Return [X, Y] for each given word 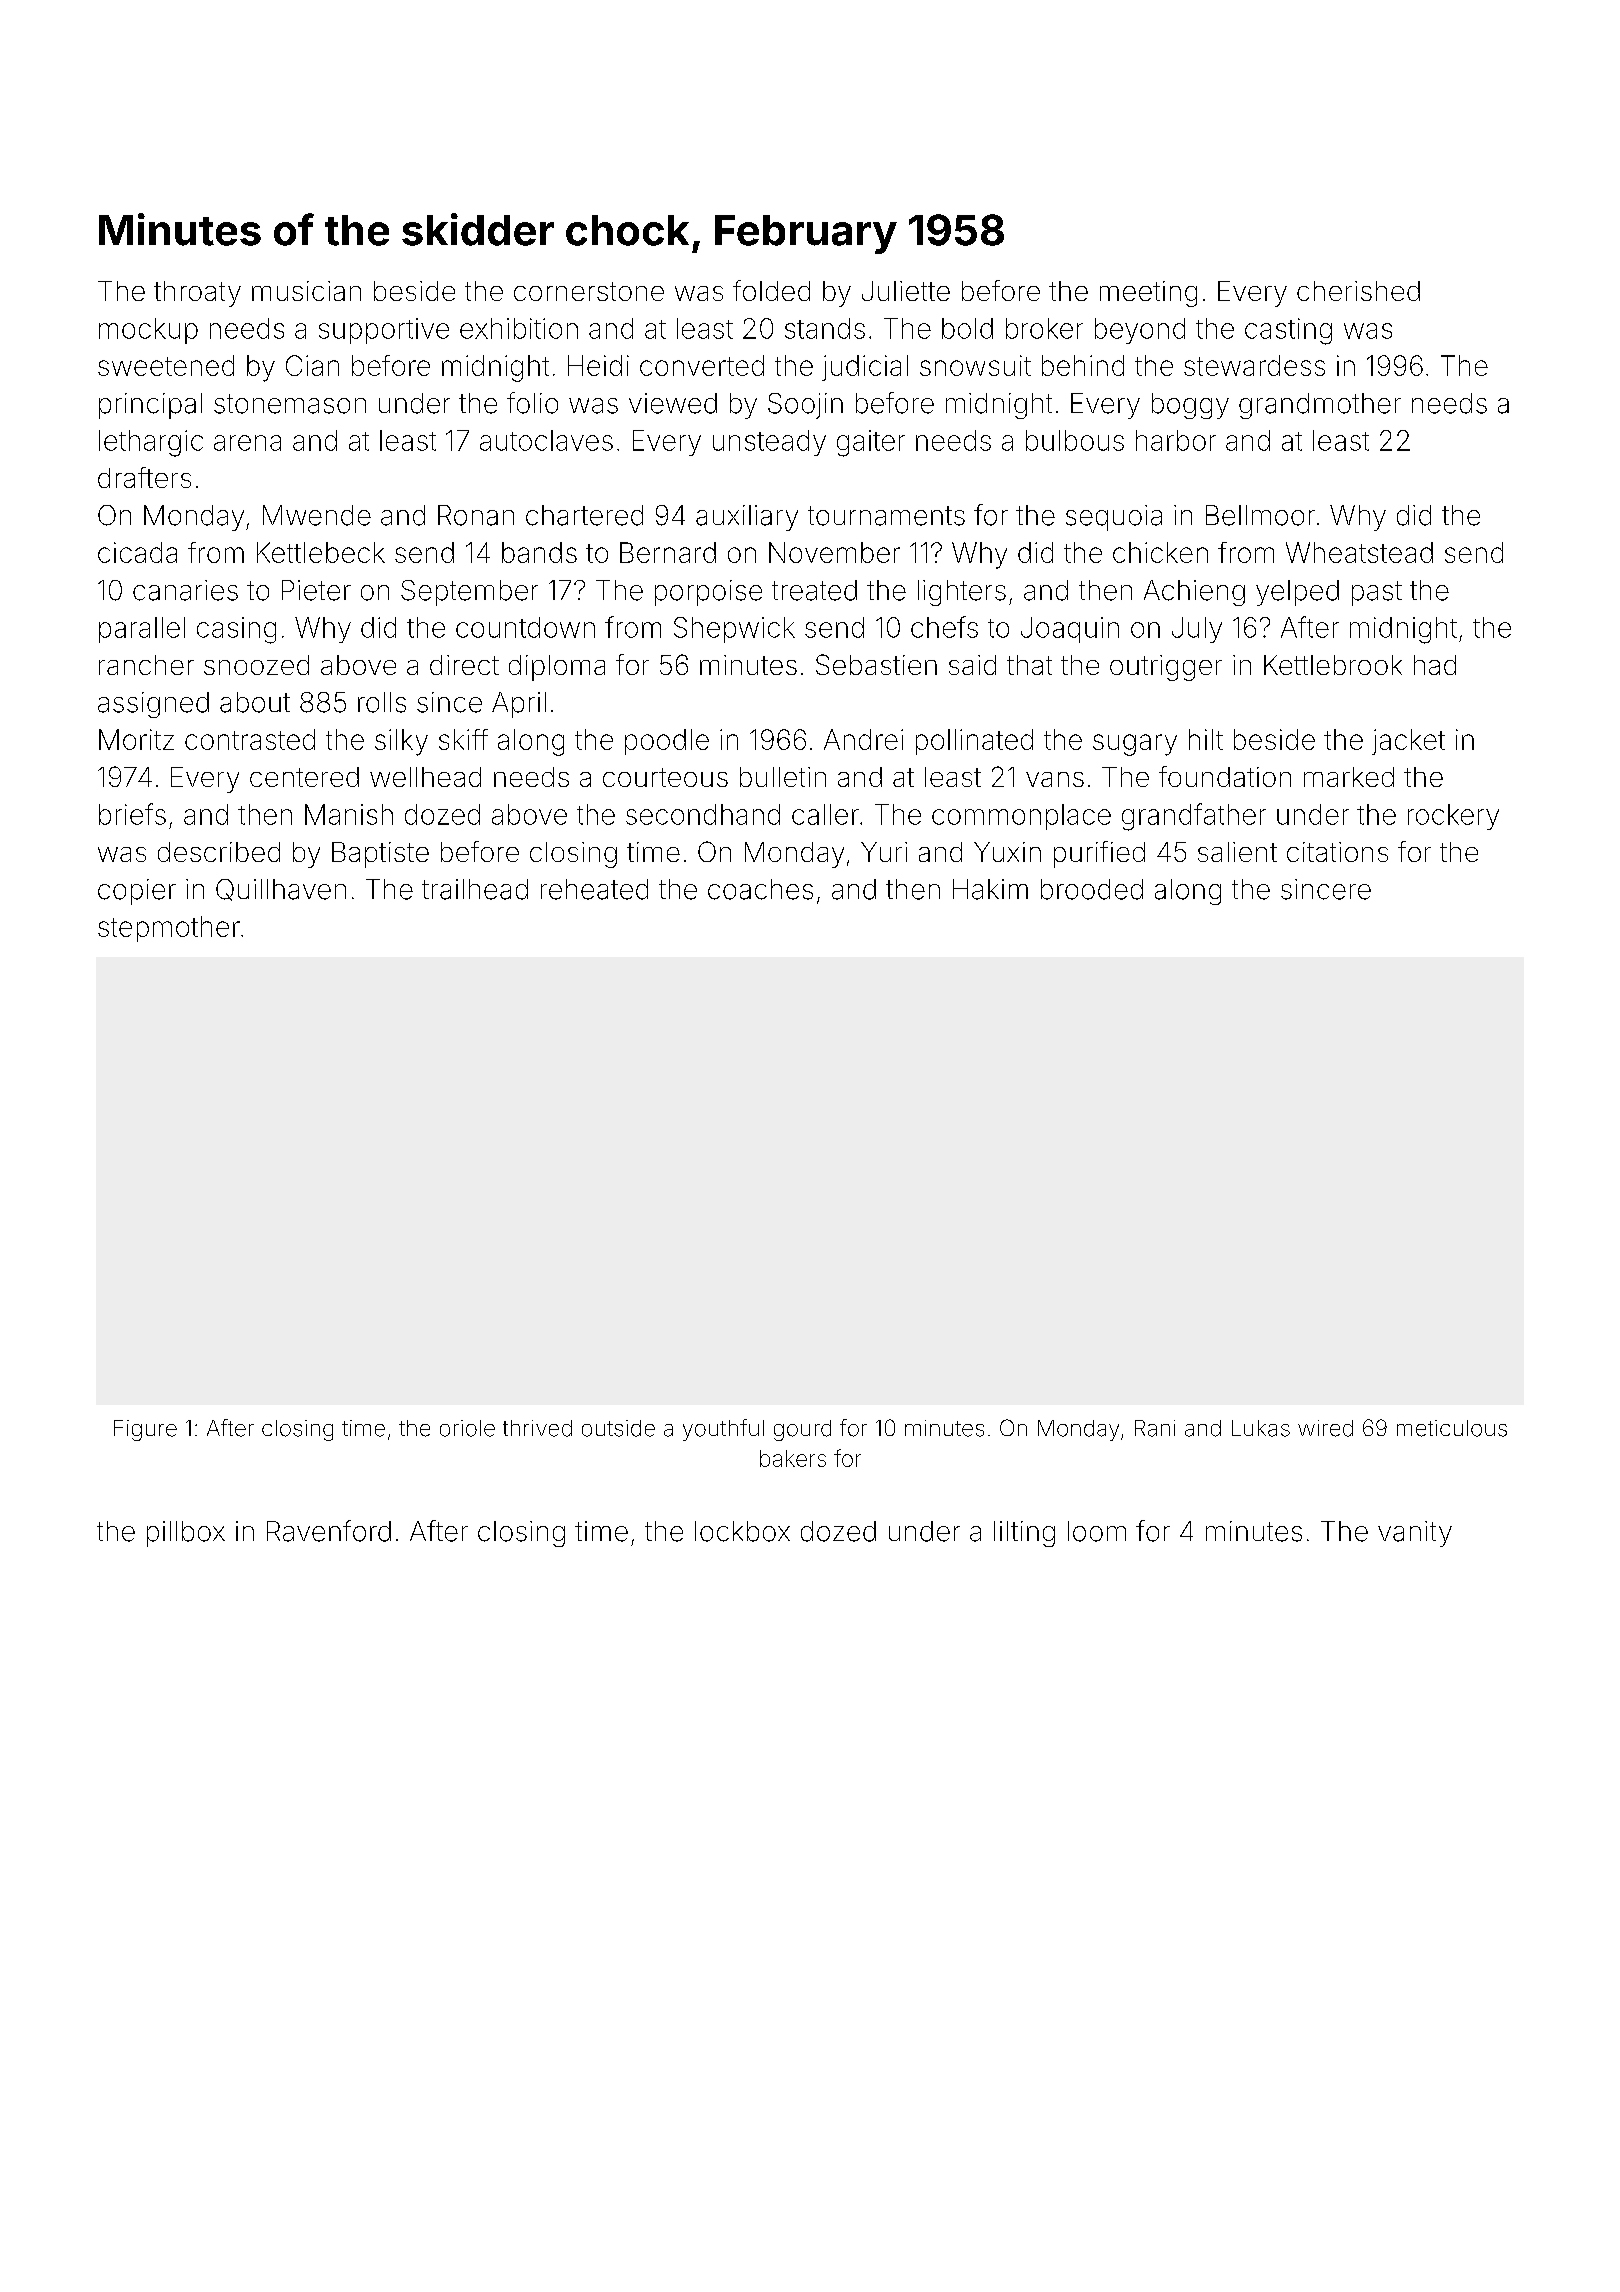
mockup [148, 331]
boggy [1190, 406]
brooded [1092, 889]
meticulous [1452, 1428]
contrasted [250, 739]
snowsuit [975, 365]
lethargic [151, 443]
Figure [145, 1430]
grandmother [1320, 406]
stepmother [169, 929]
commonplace [1021, 817]
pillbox [186, 1534]
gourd [802, 1430]
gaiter [871, 443]
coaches [760, 889]
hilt [1206, 739]
